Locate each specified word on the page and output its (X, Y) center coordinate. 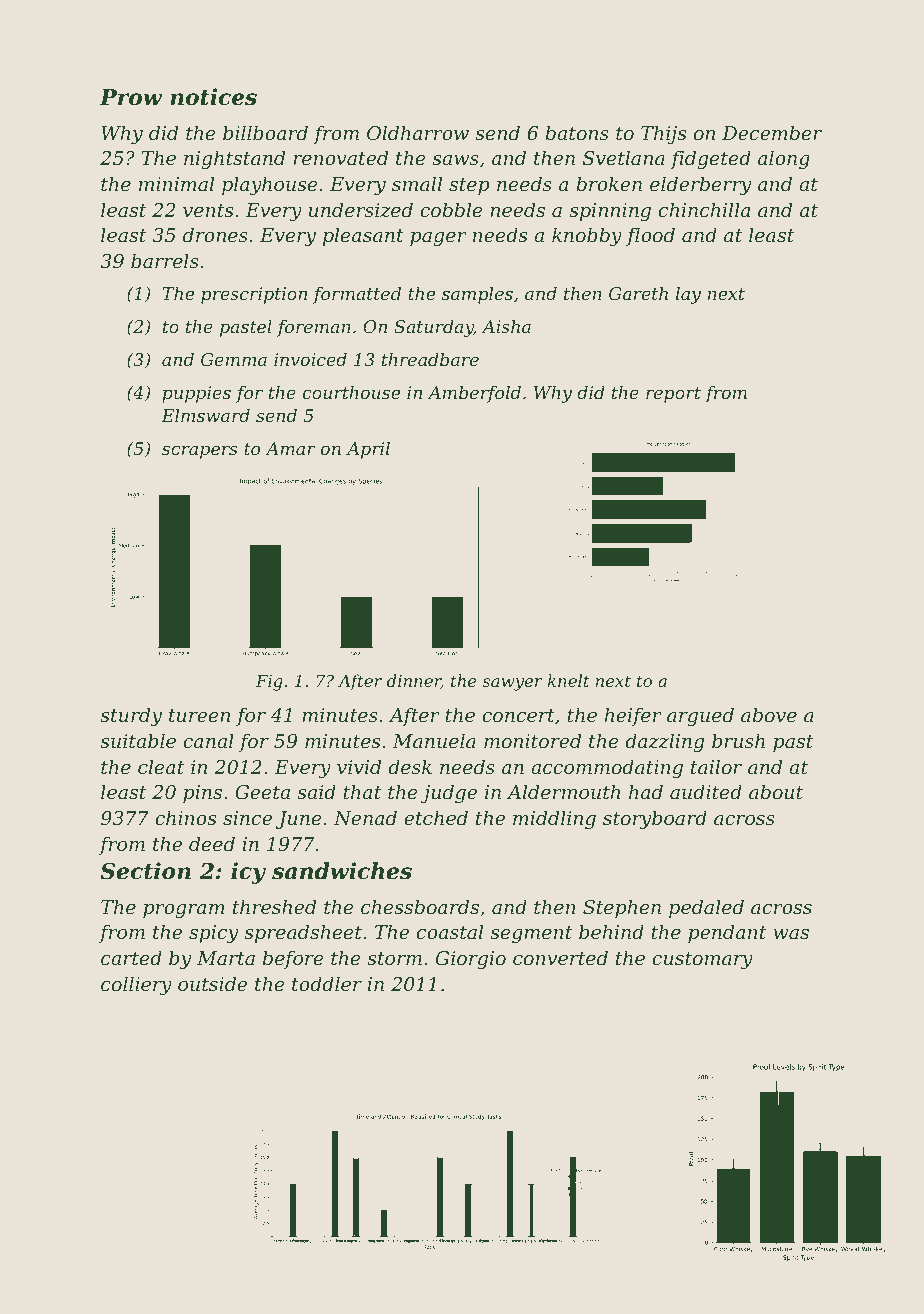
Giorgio (471, 960)
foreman (314, 328)
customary (702, 960)
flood (650, 236)
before (293, 959)
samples (477, 295)
